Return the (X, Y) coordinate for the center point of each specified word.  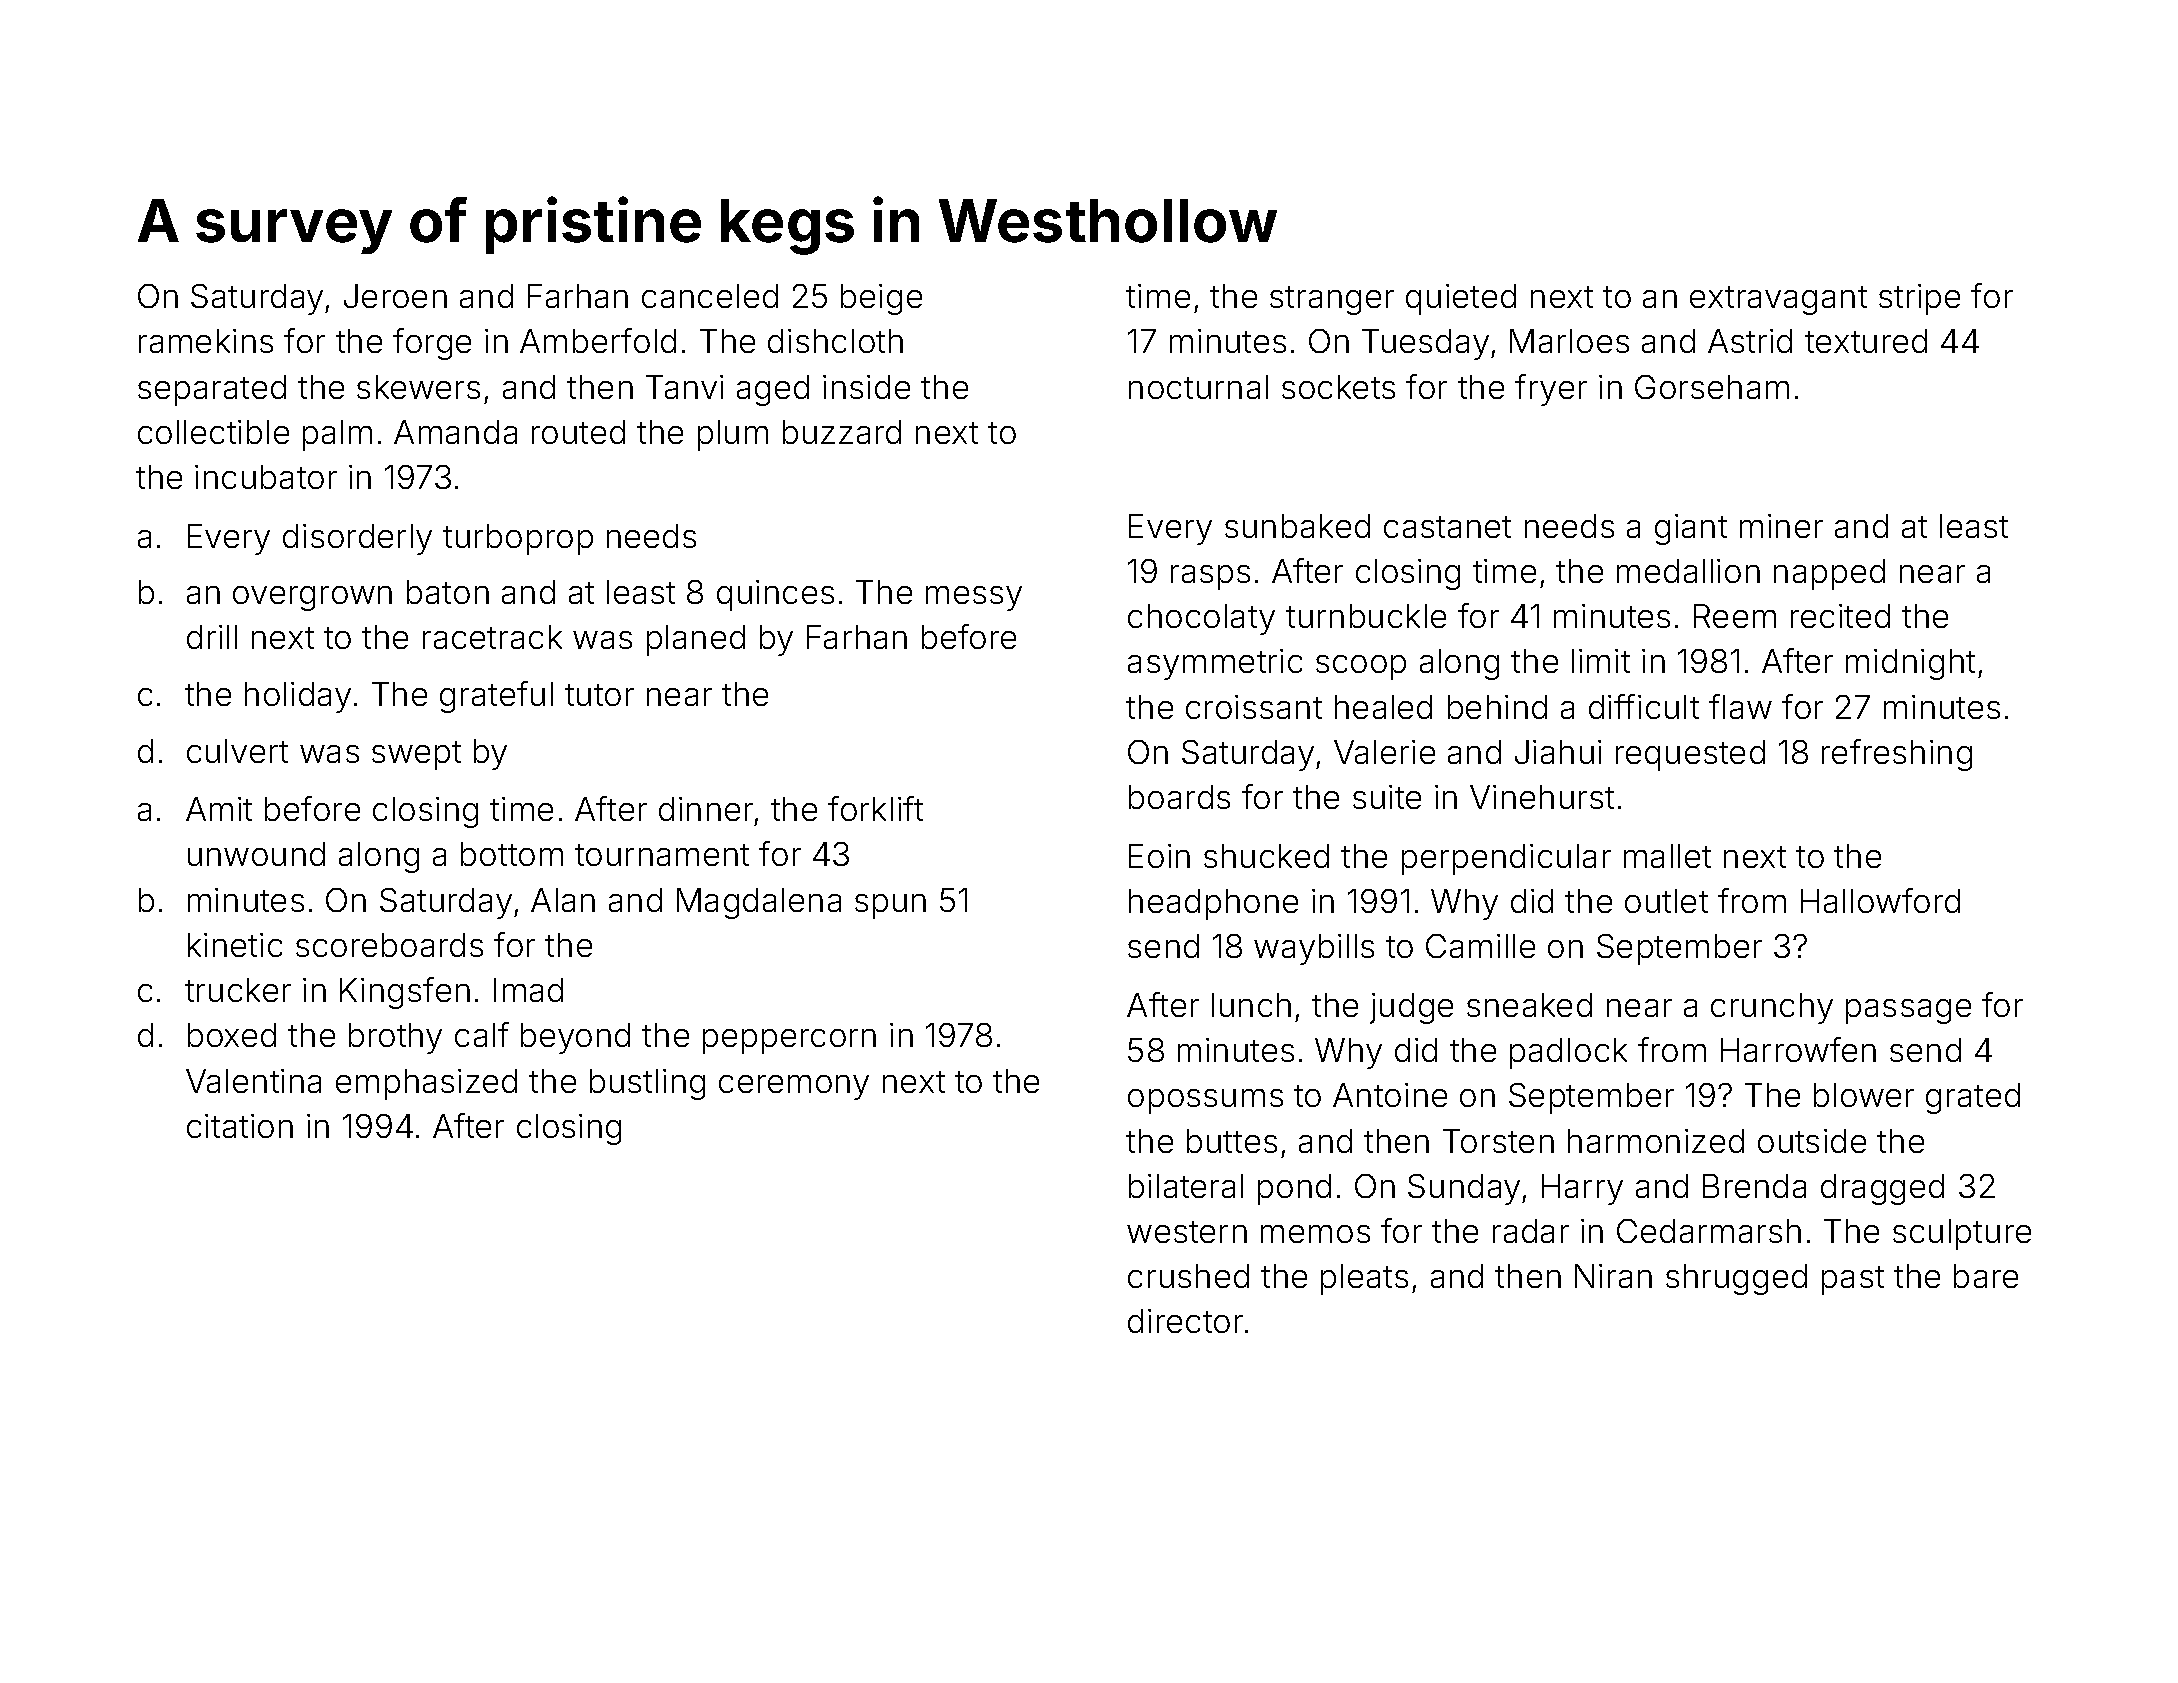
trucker (238, 990)
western (1187, 1232)
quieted (1461, 299)
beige (881, 299)
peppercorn (789, 1041)
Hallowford (1880, 900)
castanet (1447, 527)
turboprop (518, 539)
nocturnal (1198, 387)
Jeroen (395, 296)
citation (240, 1126)
